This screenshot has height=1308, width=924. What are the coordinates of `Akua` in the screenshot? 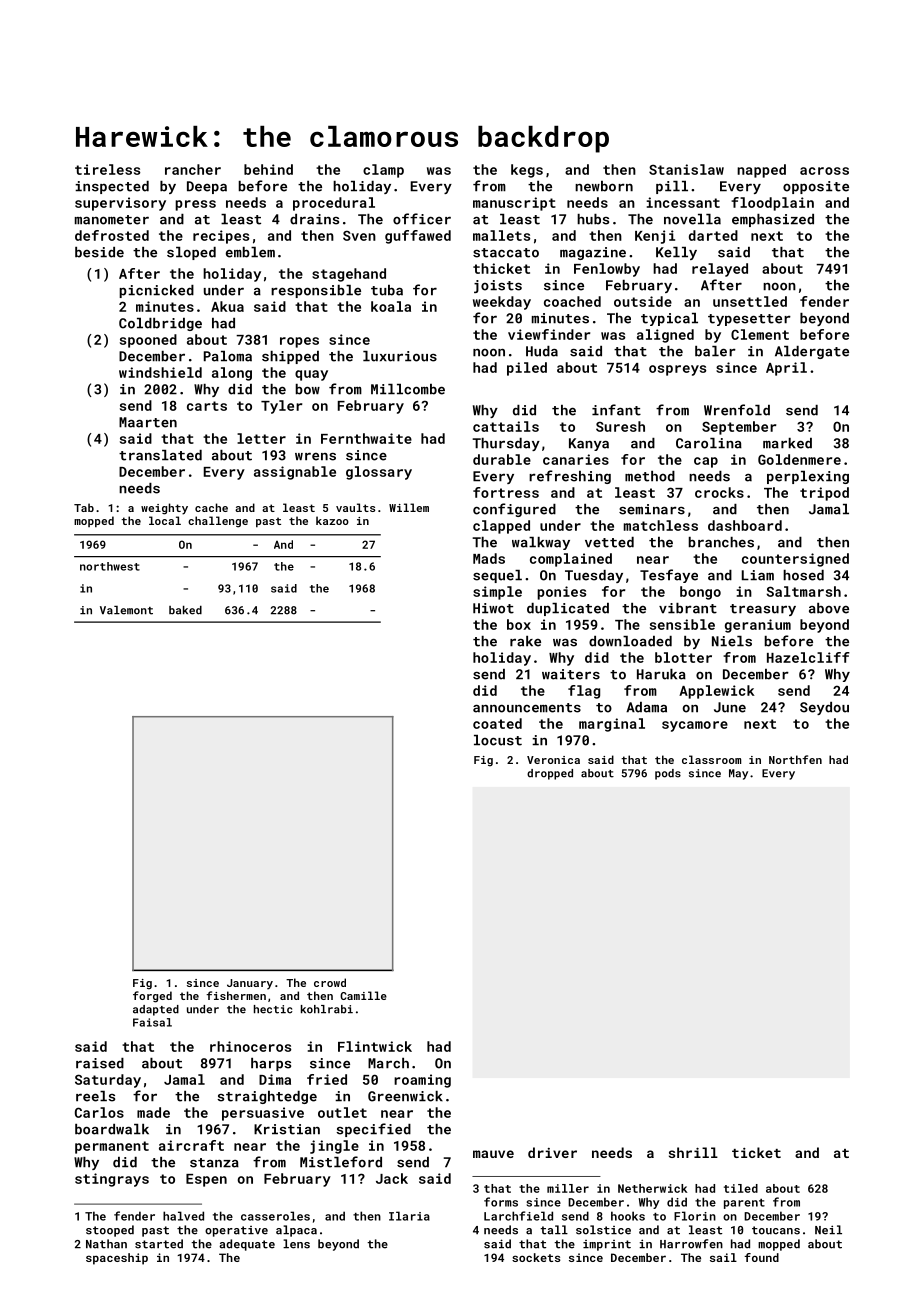 It's located at (227, 306).
